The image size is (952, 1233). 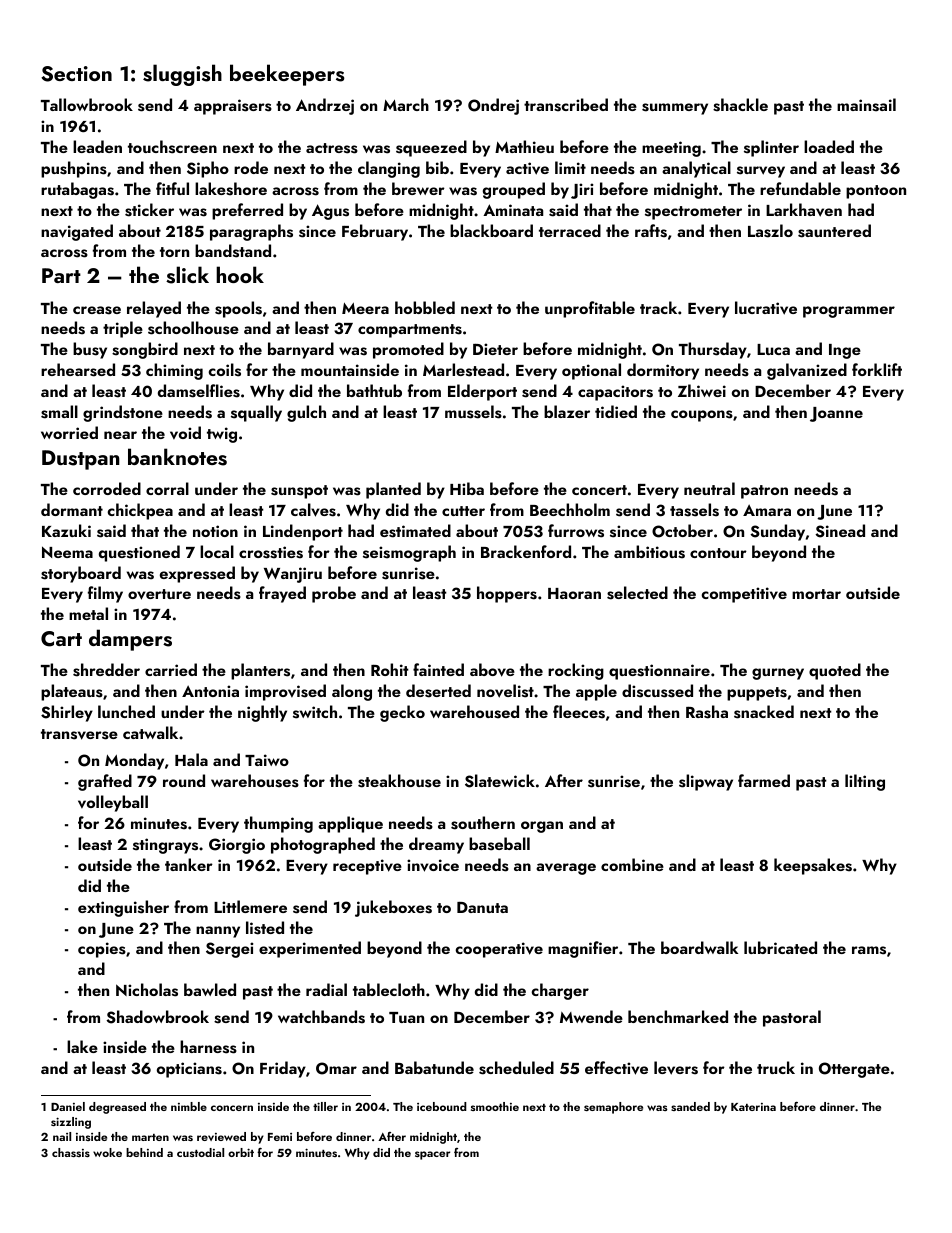 What do you see at coordinates (492, 670) in the screenshot?
I see `above` at bounding box center [492, 670].
